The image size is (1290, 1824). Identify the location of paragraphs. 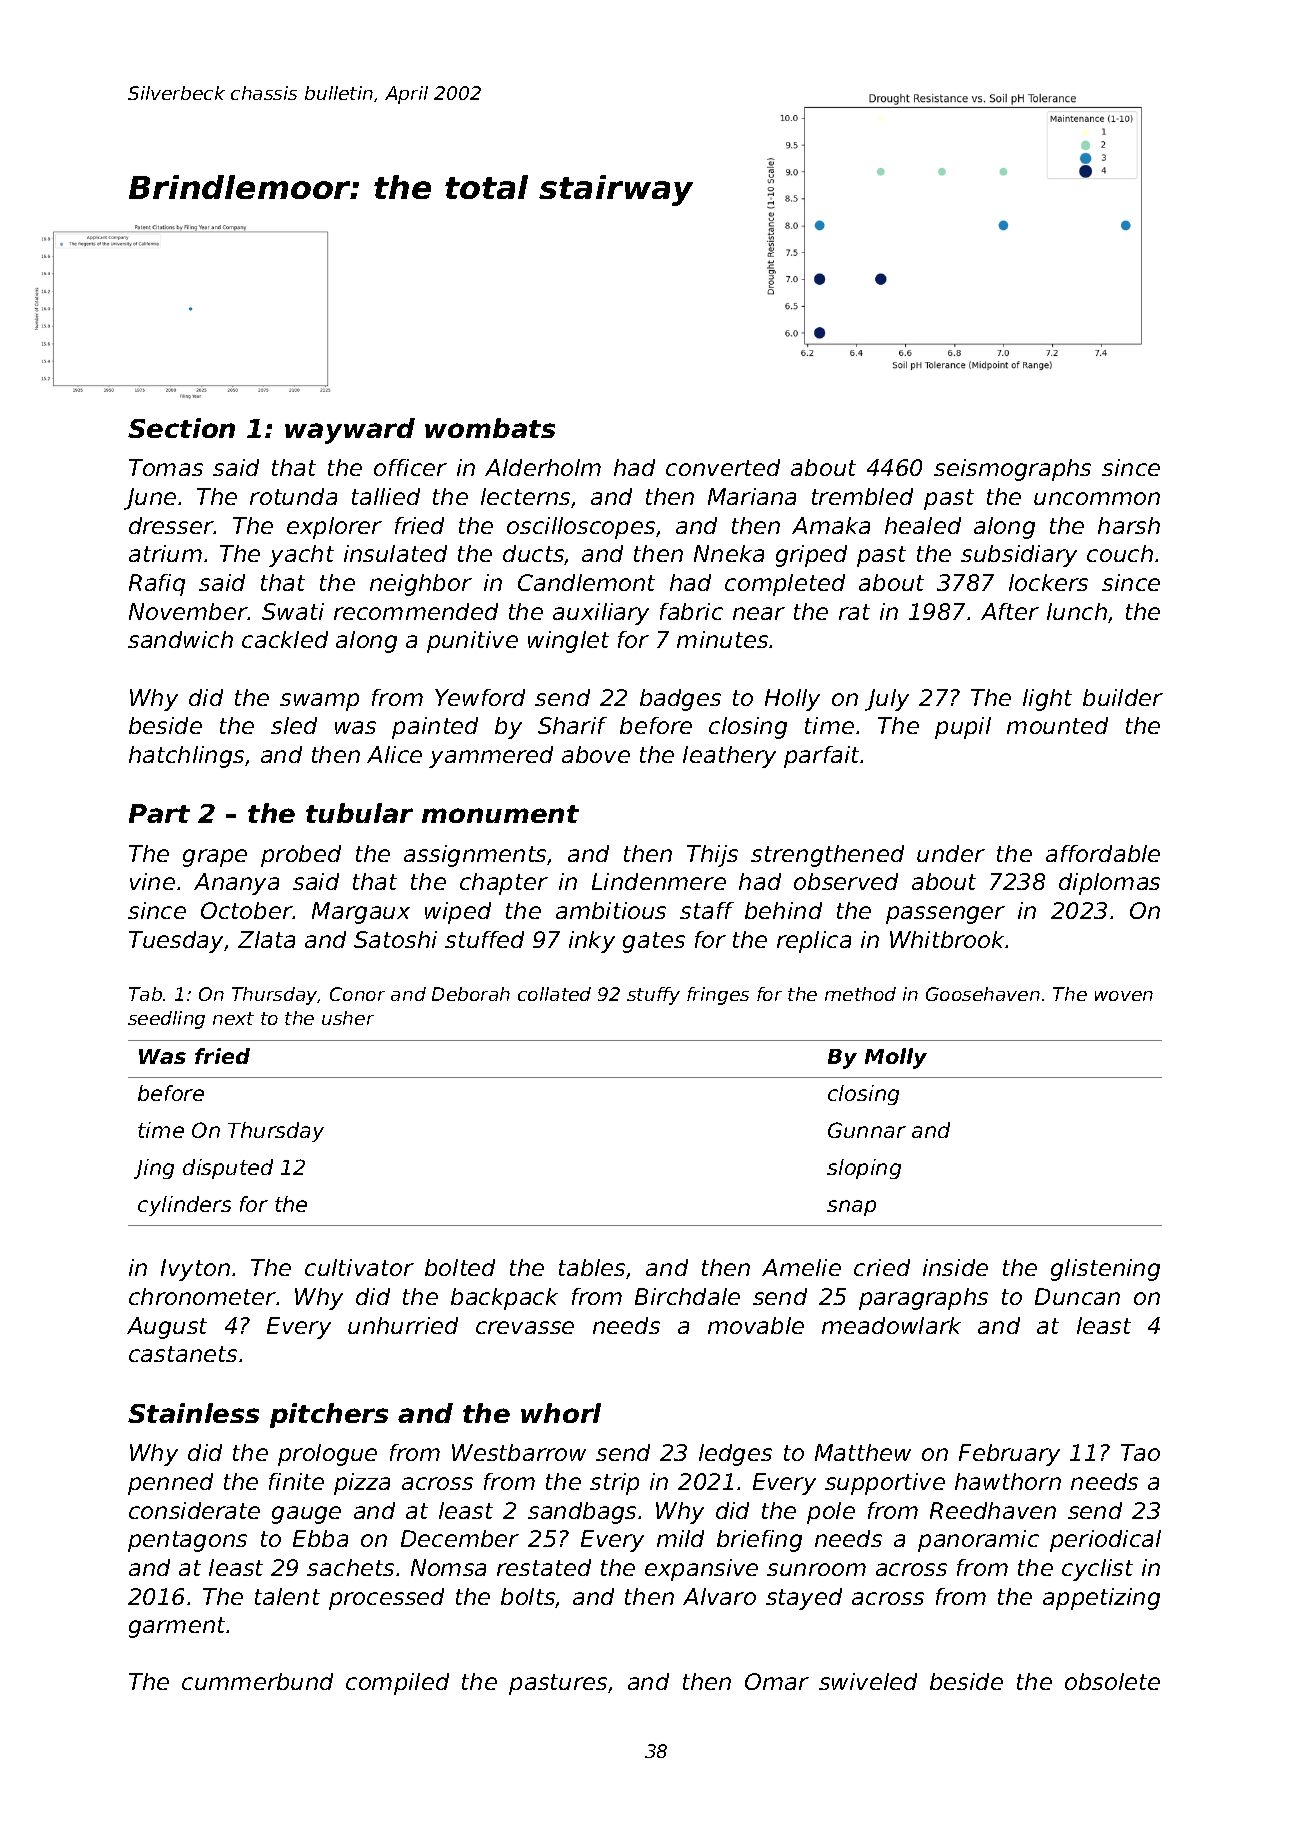
(923, 1299).
